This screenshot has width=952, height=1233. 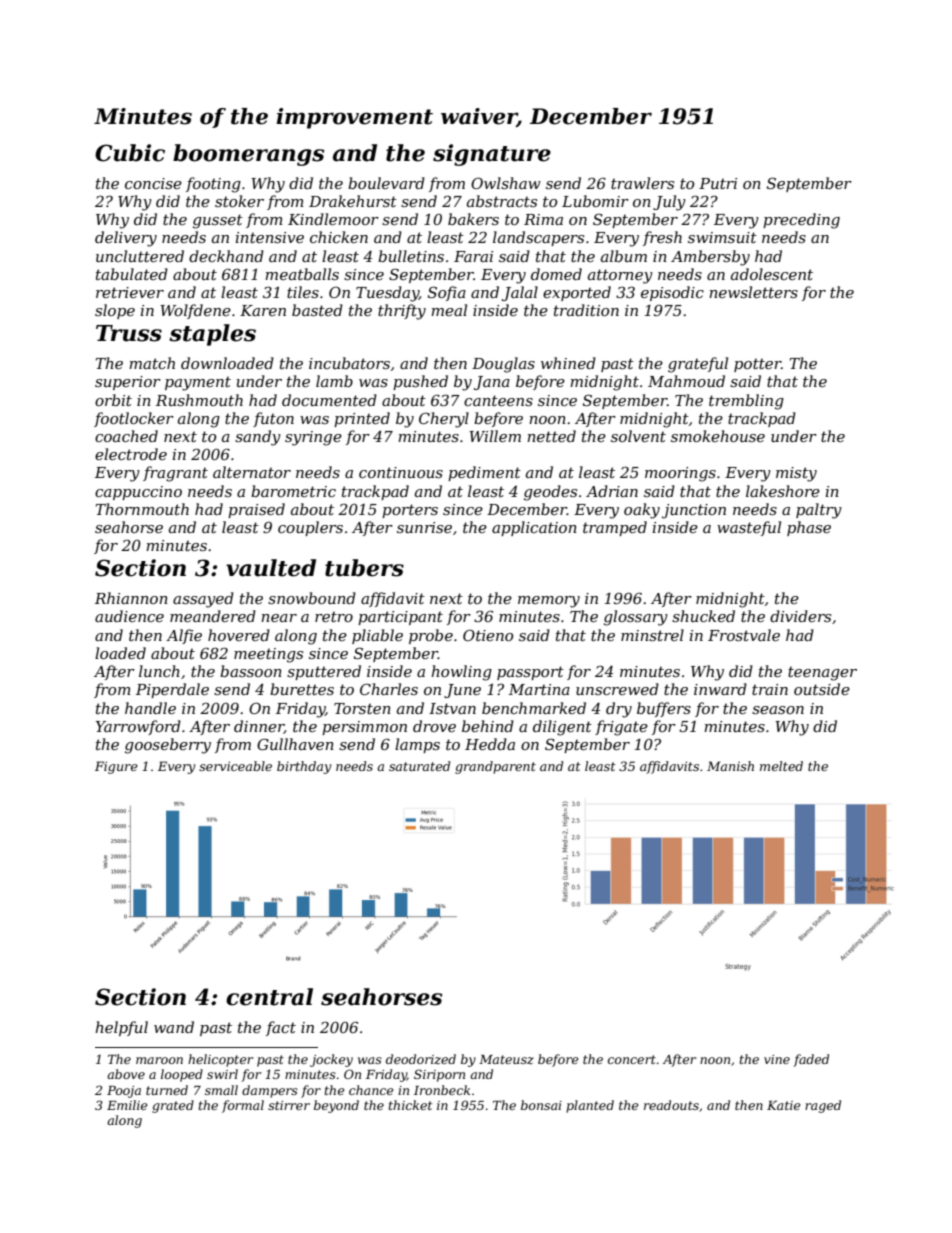 What do you see at coordinates (718, 183) in the screenshot?
I see `Putri` at bounding box center [718, 183].
